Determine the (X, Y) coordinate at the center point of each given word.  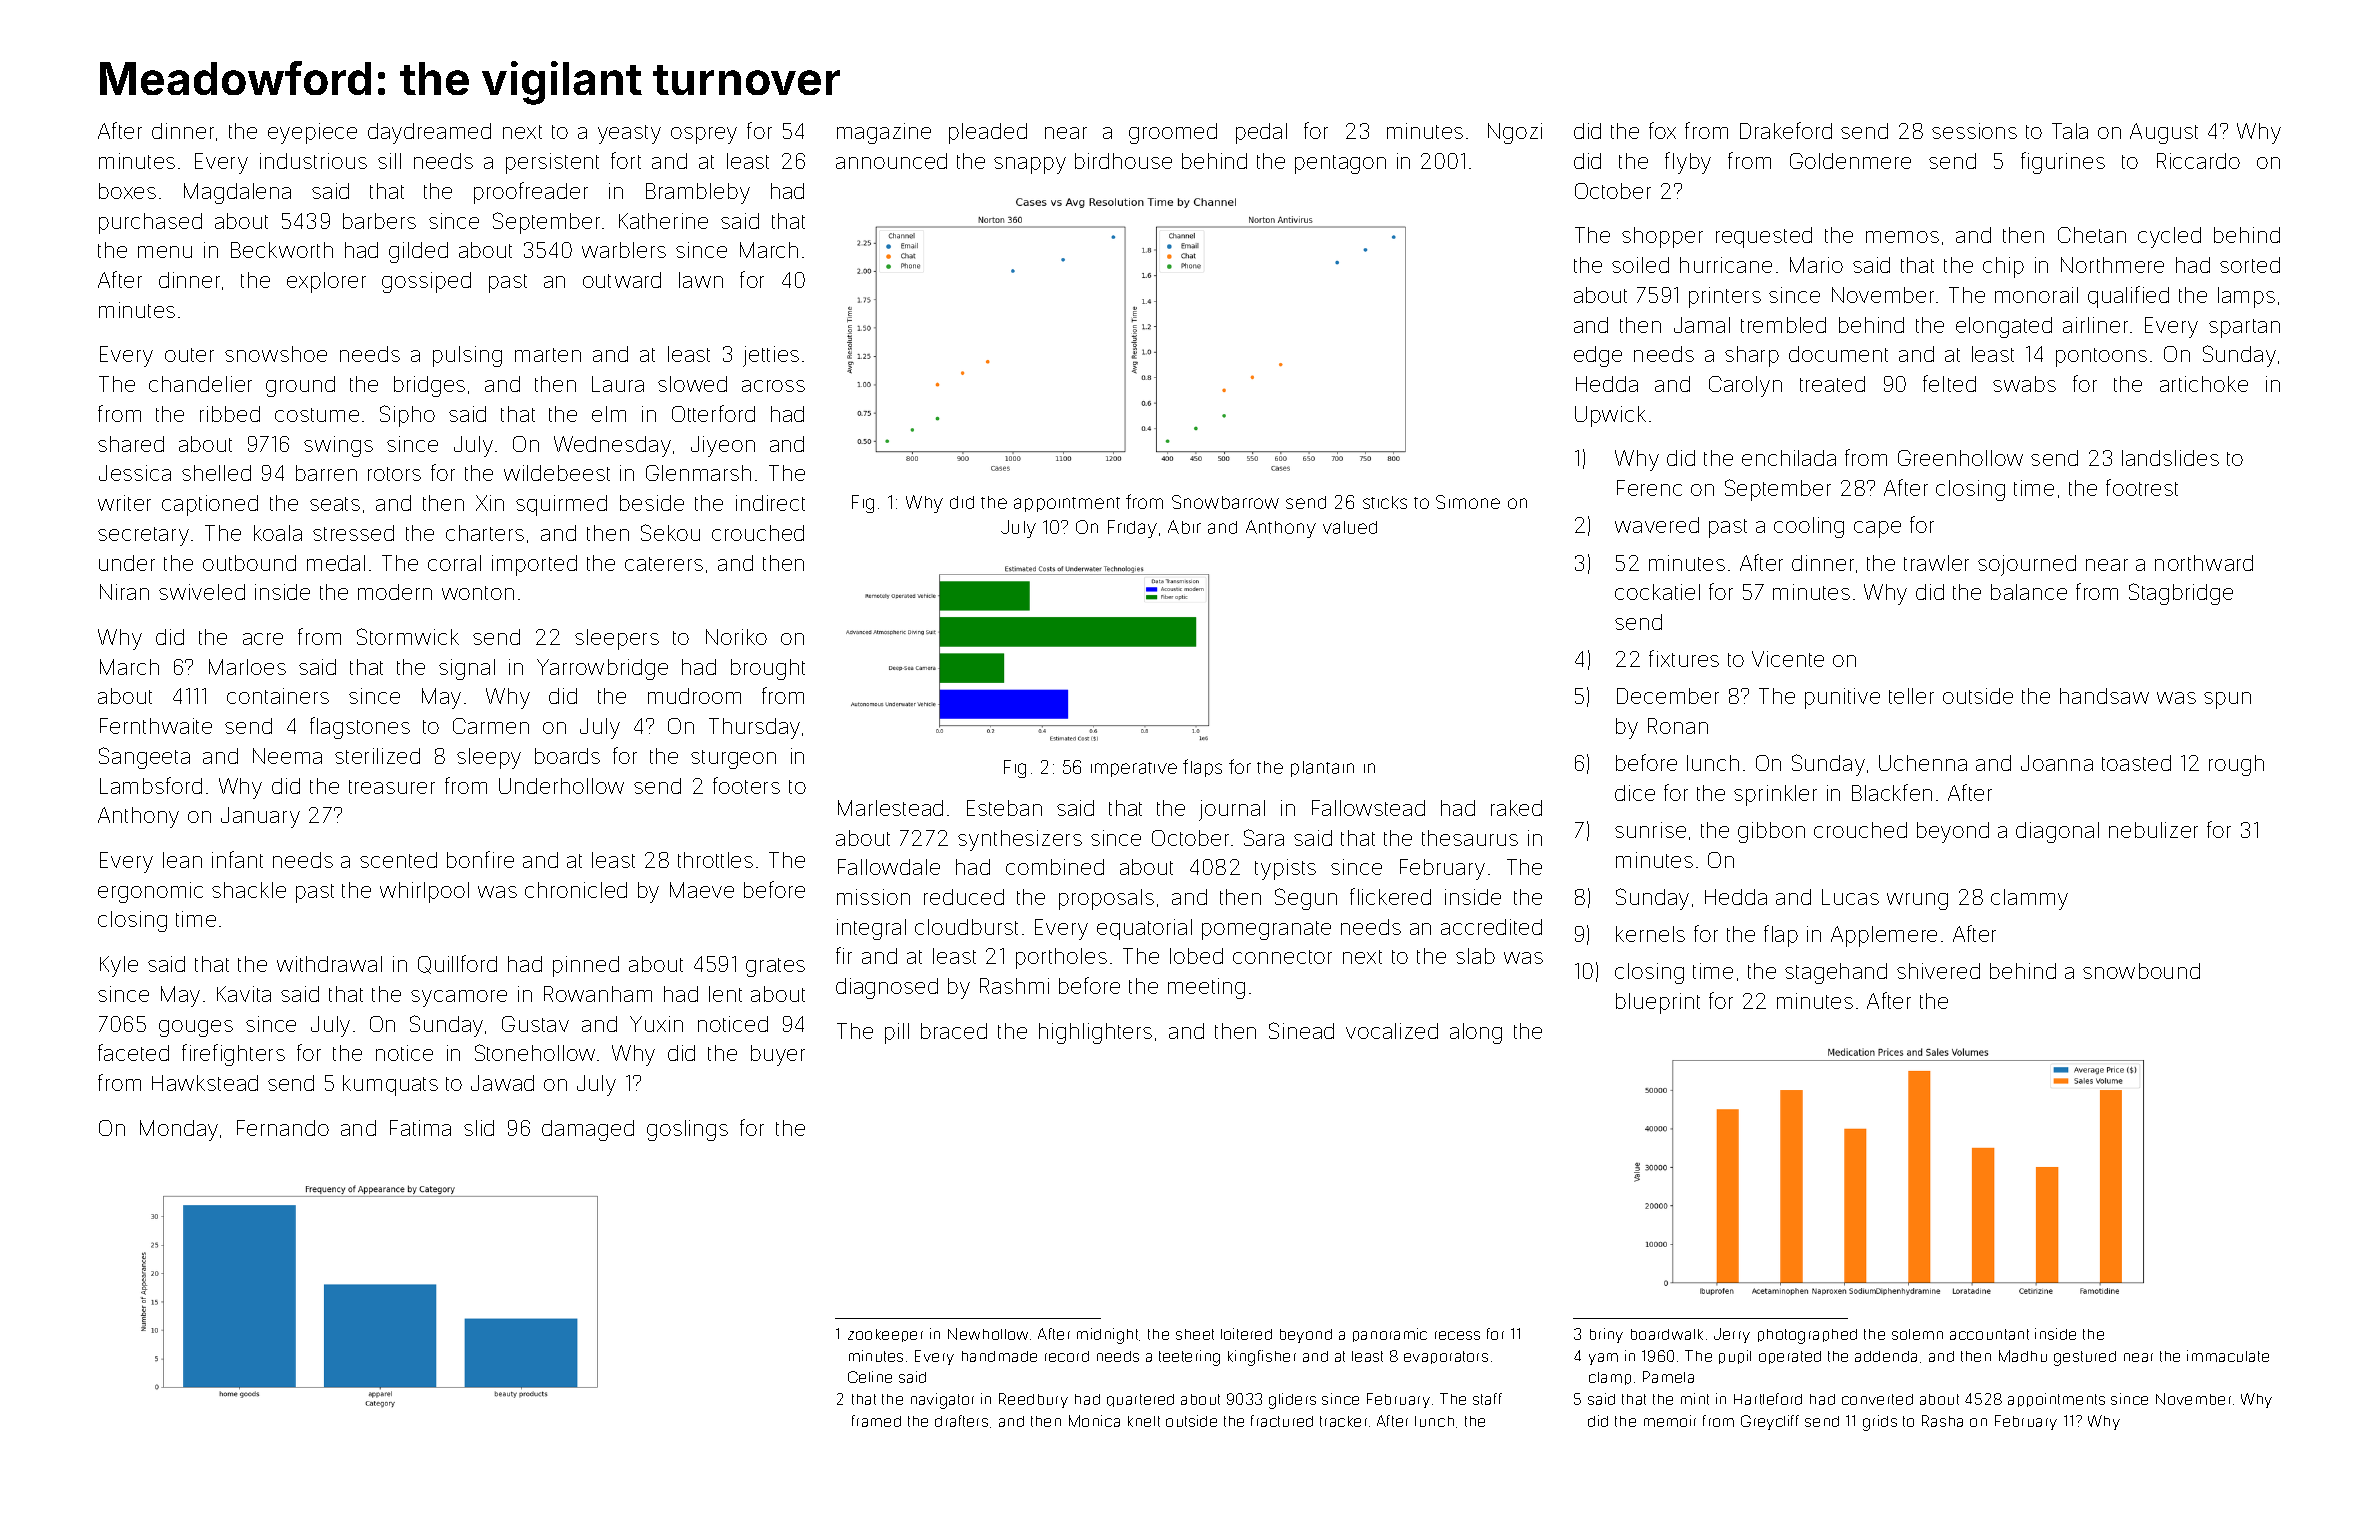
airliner (2095, 325)
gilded (418, 252)
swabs (2024, 384)
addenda (1886, 1356)
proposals (1106, 899)
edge (1598, 356)
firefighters (233, 1055)
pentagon (1340, 164)
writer (124, 503)
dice (1635, 793)
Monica (1094, 1421)
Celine (870, 1377)
